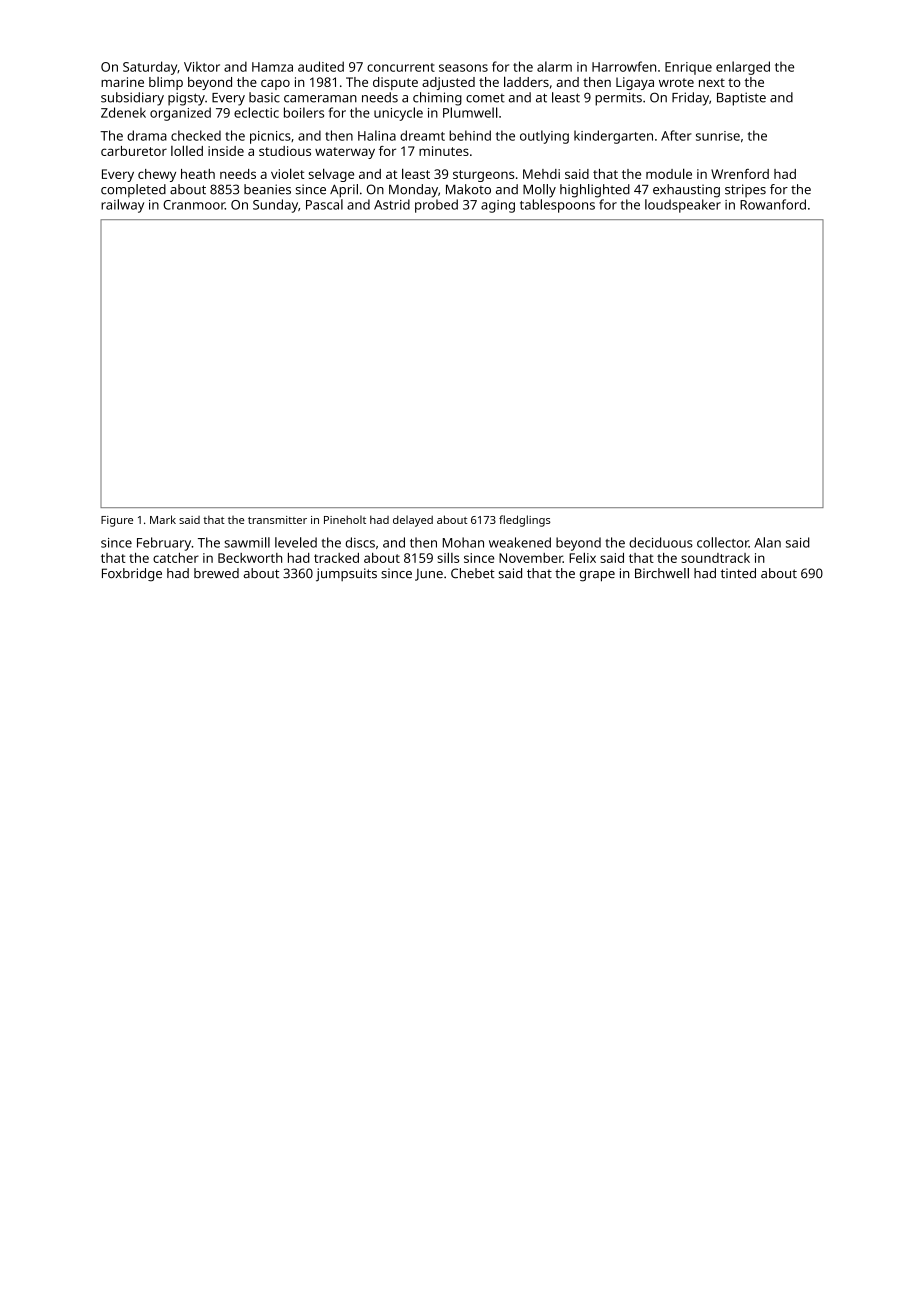 The height and width of the page is (1308, 924). Describe the element at coordinates (554, 66) in the page. I see `alarm` at that location.
